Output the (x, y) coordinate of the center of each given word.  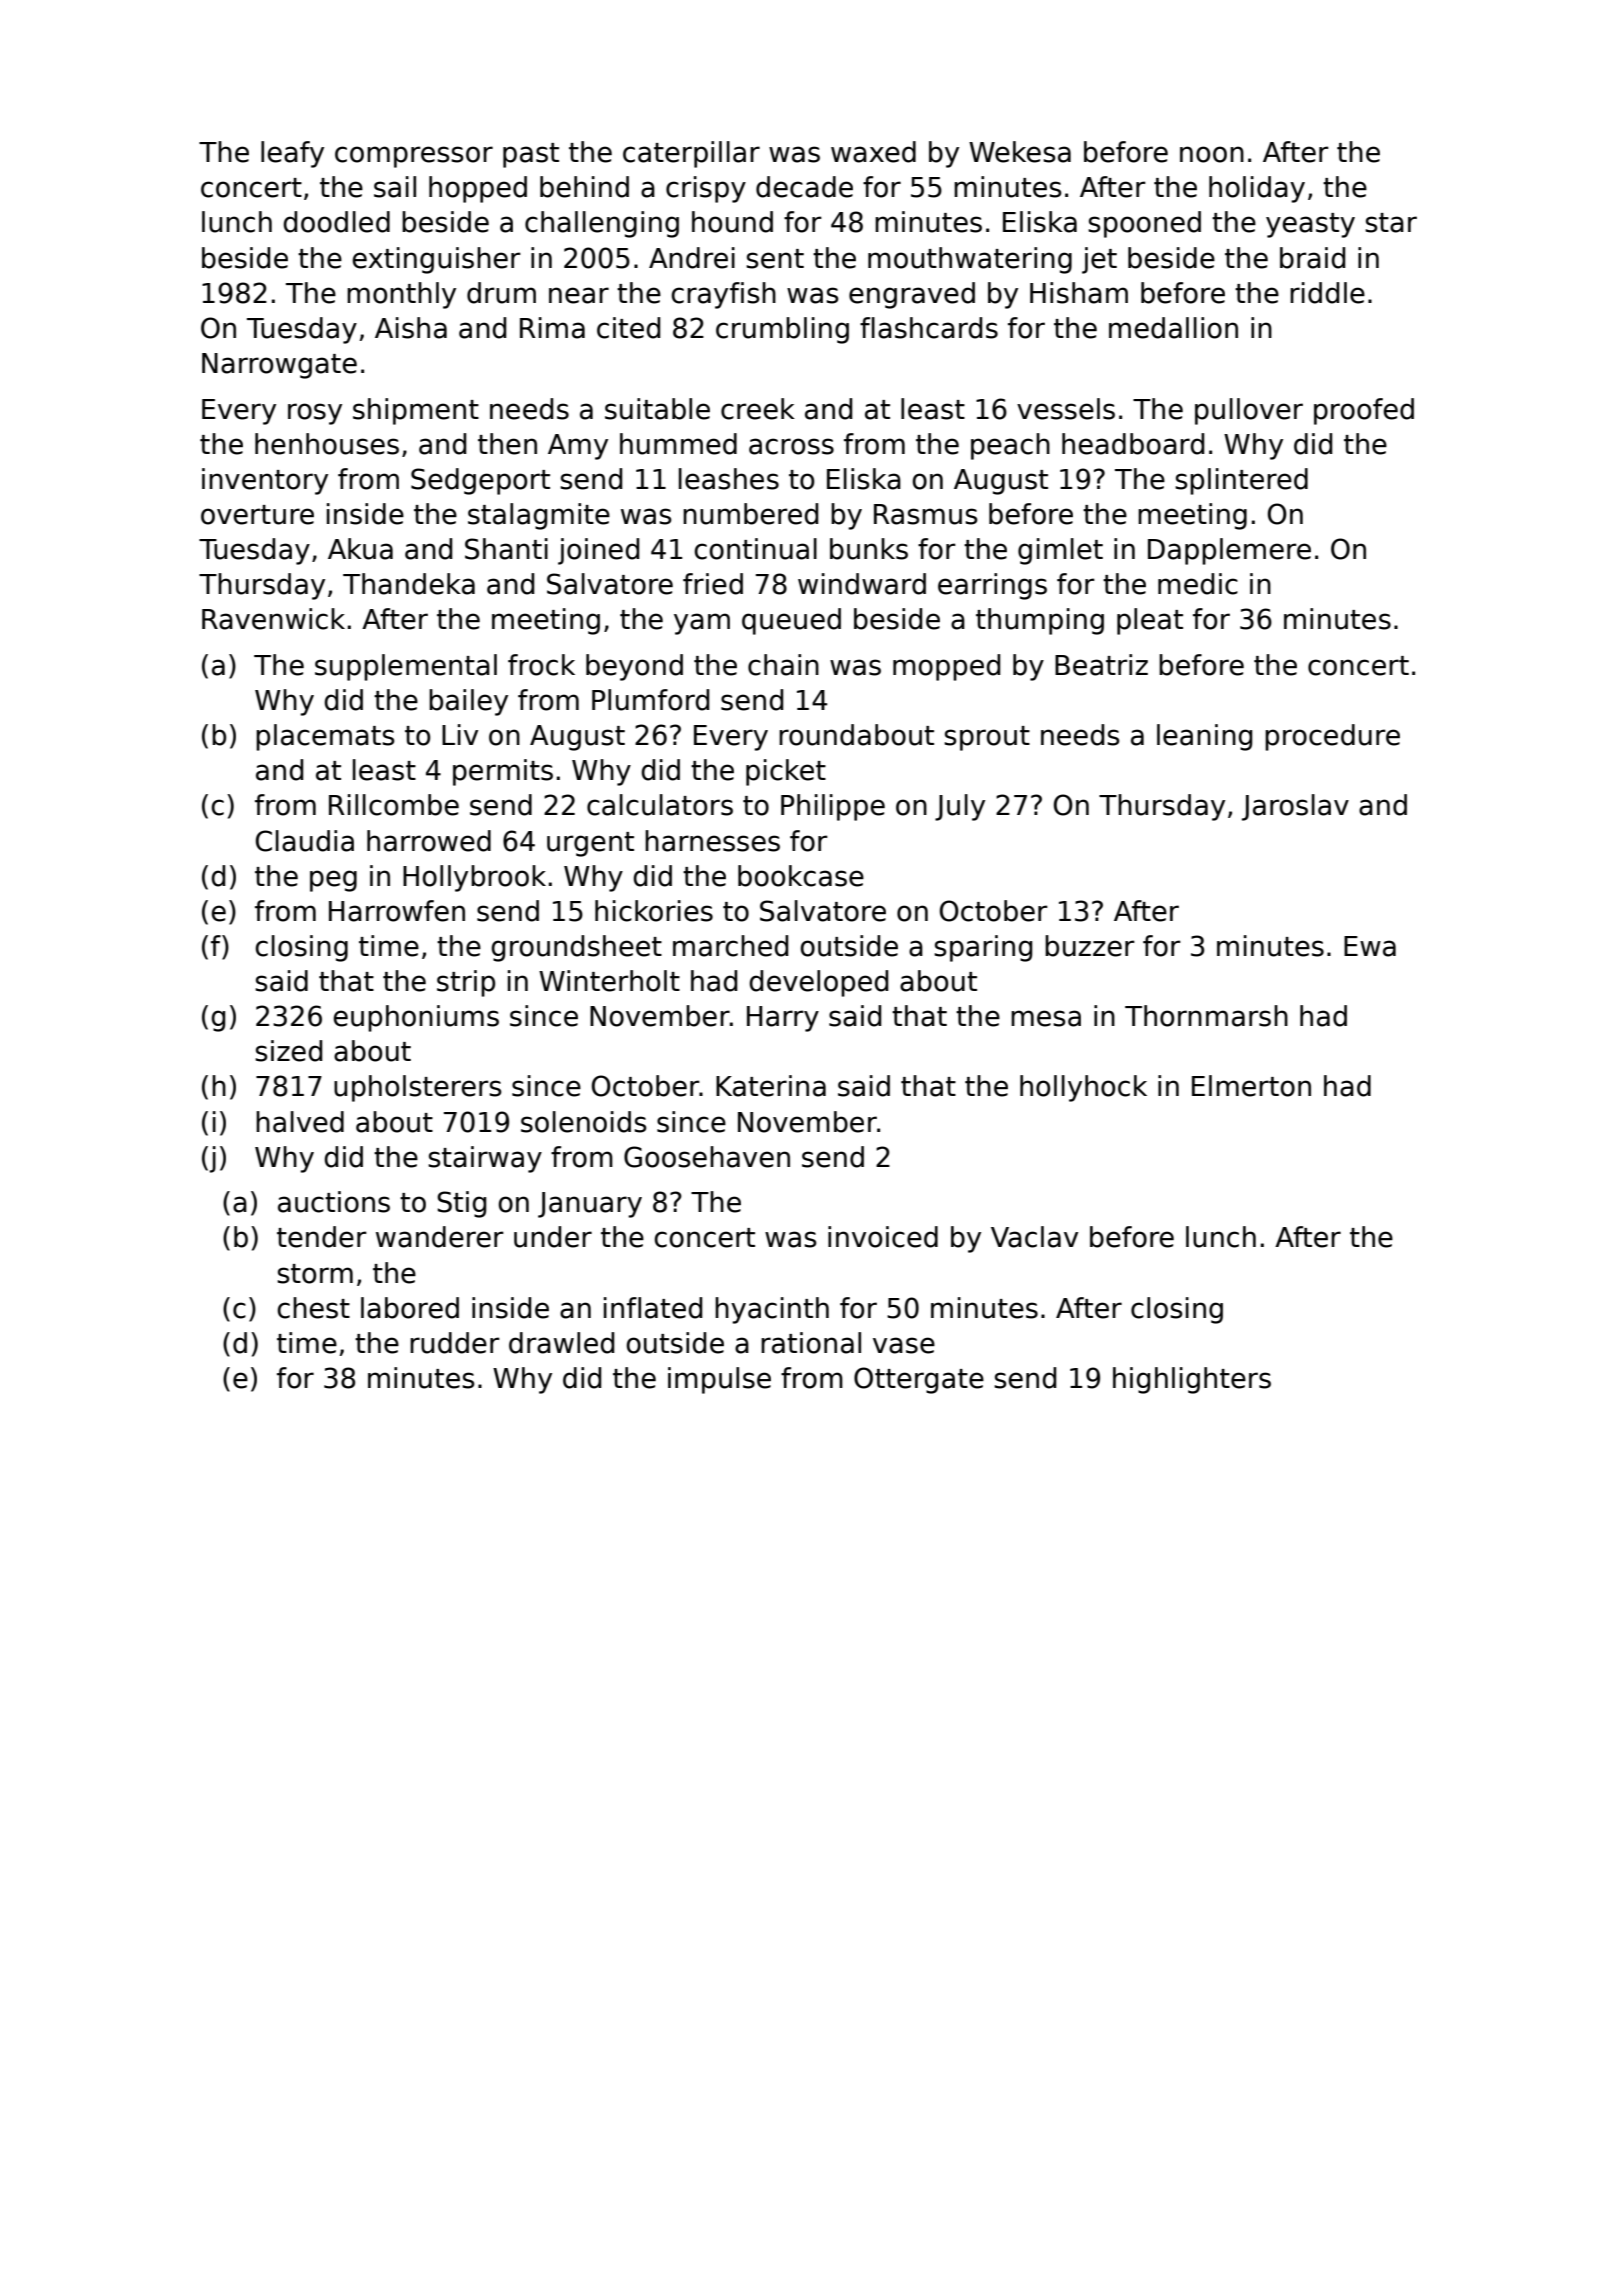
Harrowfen (397, 911)
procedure (1332, 737)
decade (804, 187)
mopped (946, 667)
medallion (1173, 328)
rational (811, 1343)
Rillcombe (394, 805)
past (531, 155)
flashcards (929, 328)
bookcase (801, 876)
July (960, 807)
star (1391, 223)
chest (313, 1308)
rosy (315, 414)
